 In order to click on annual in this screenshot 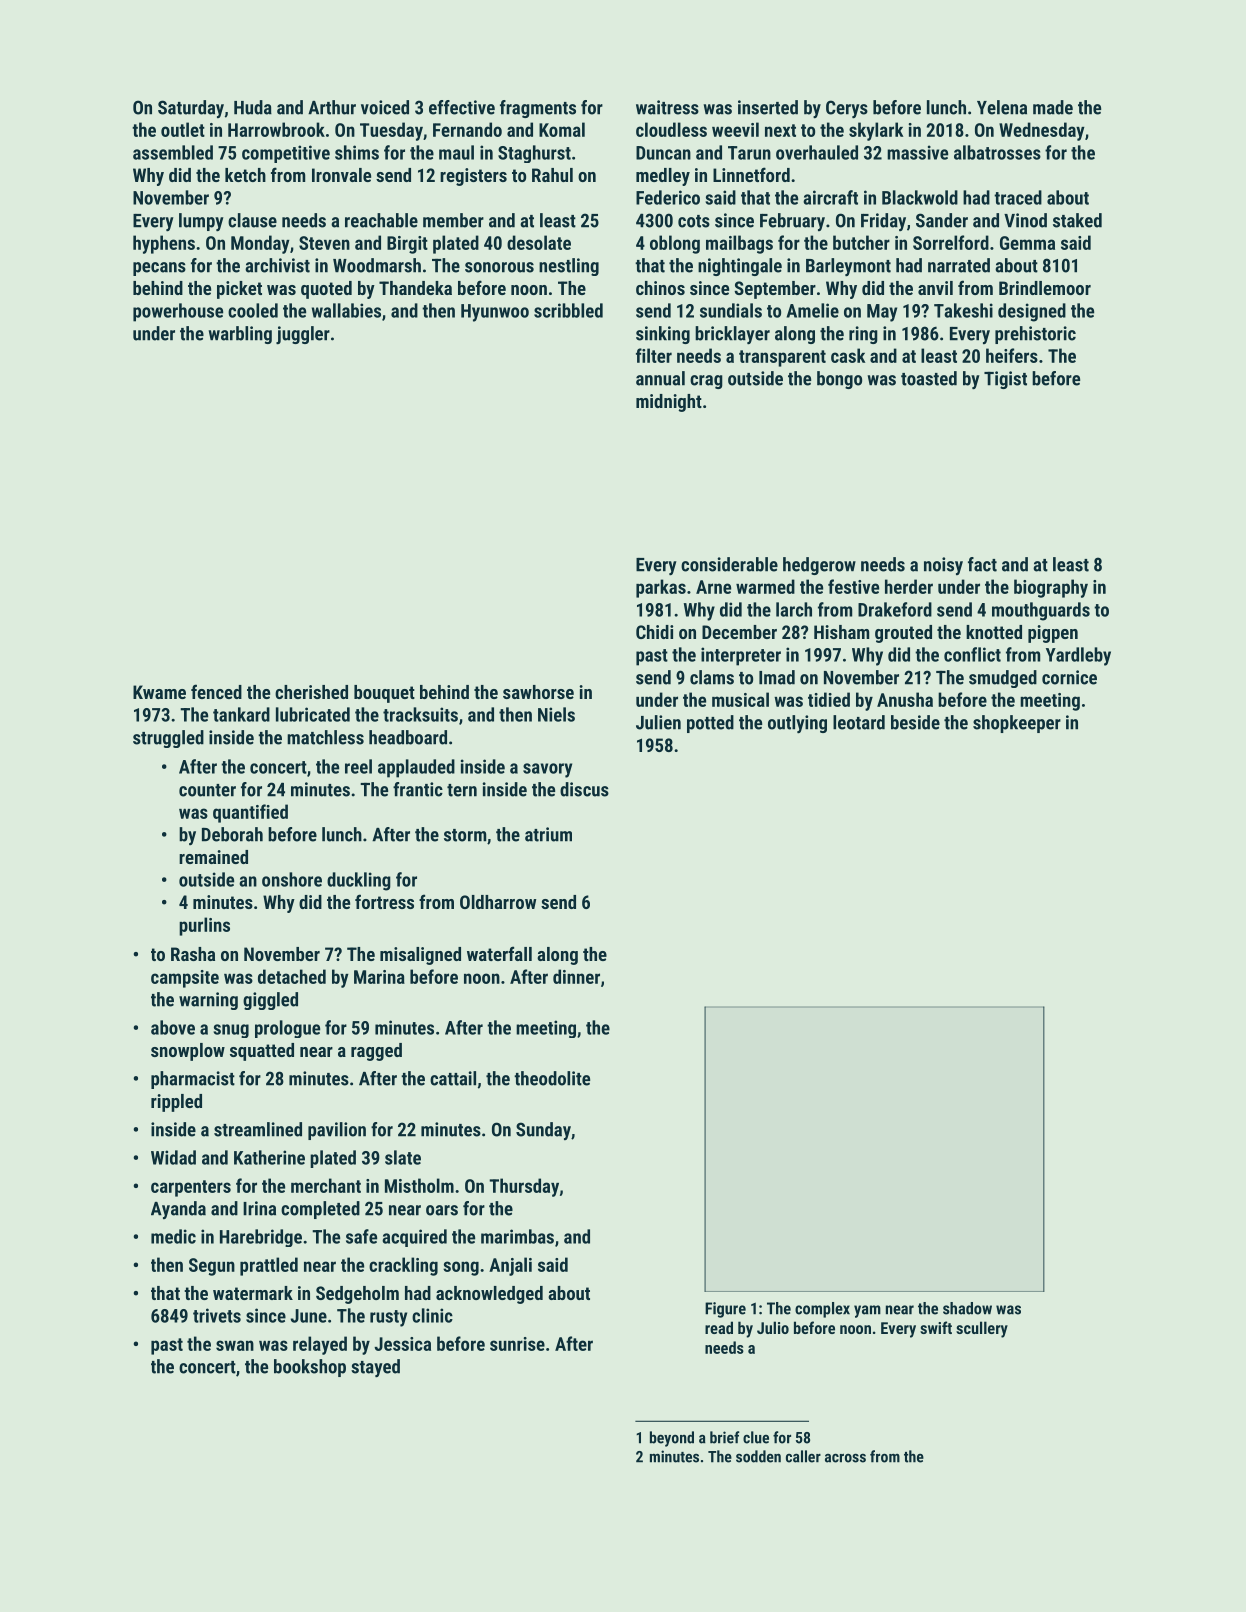, I will do `click(660, 378)`.
